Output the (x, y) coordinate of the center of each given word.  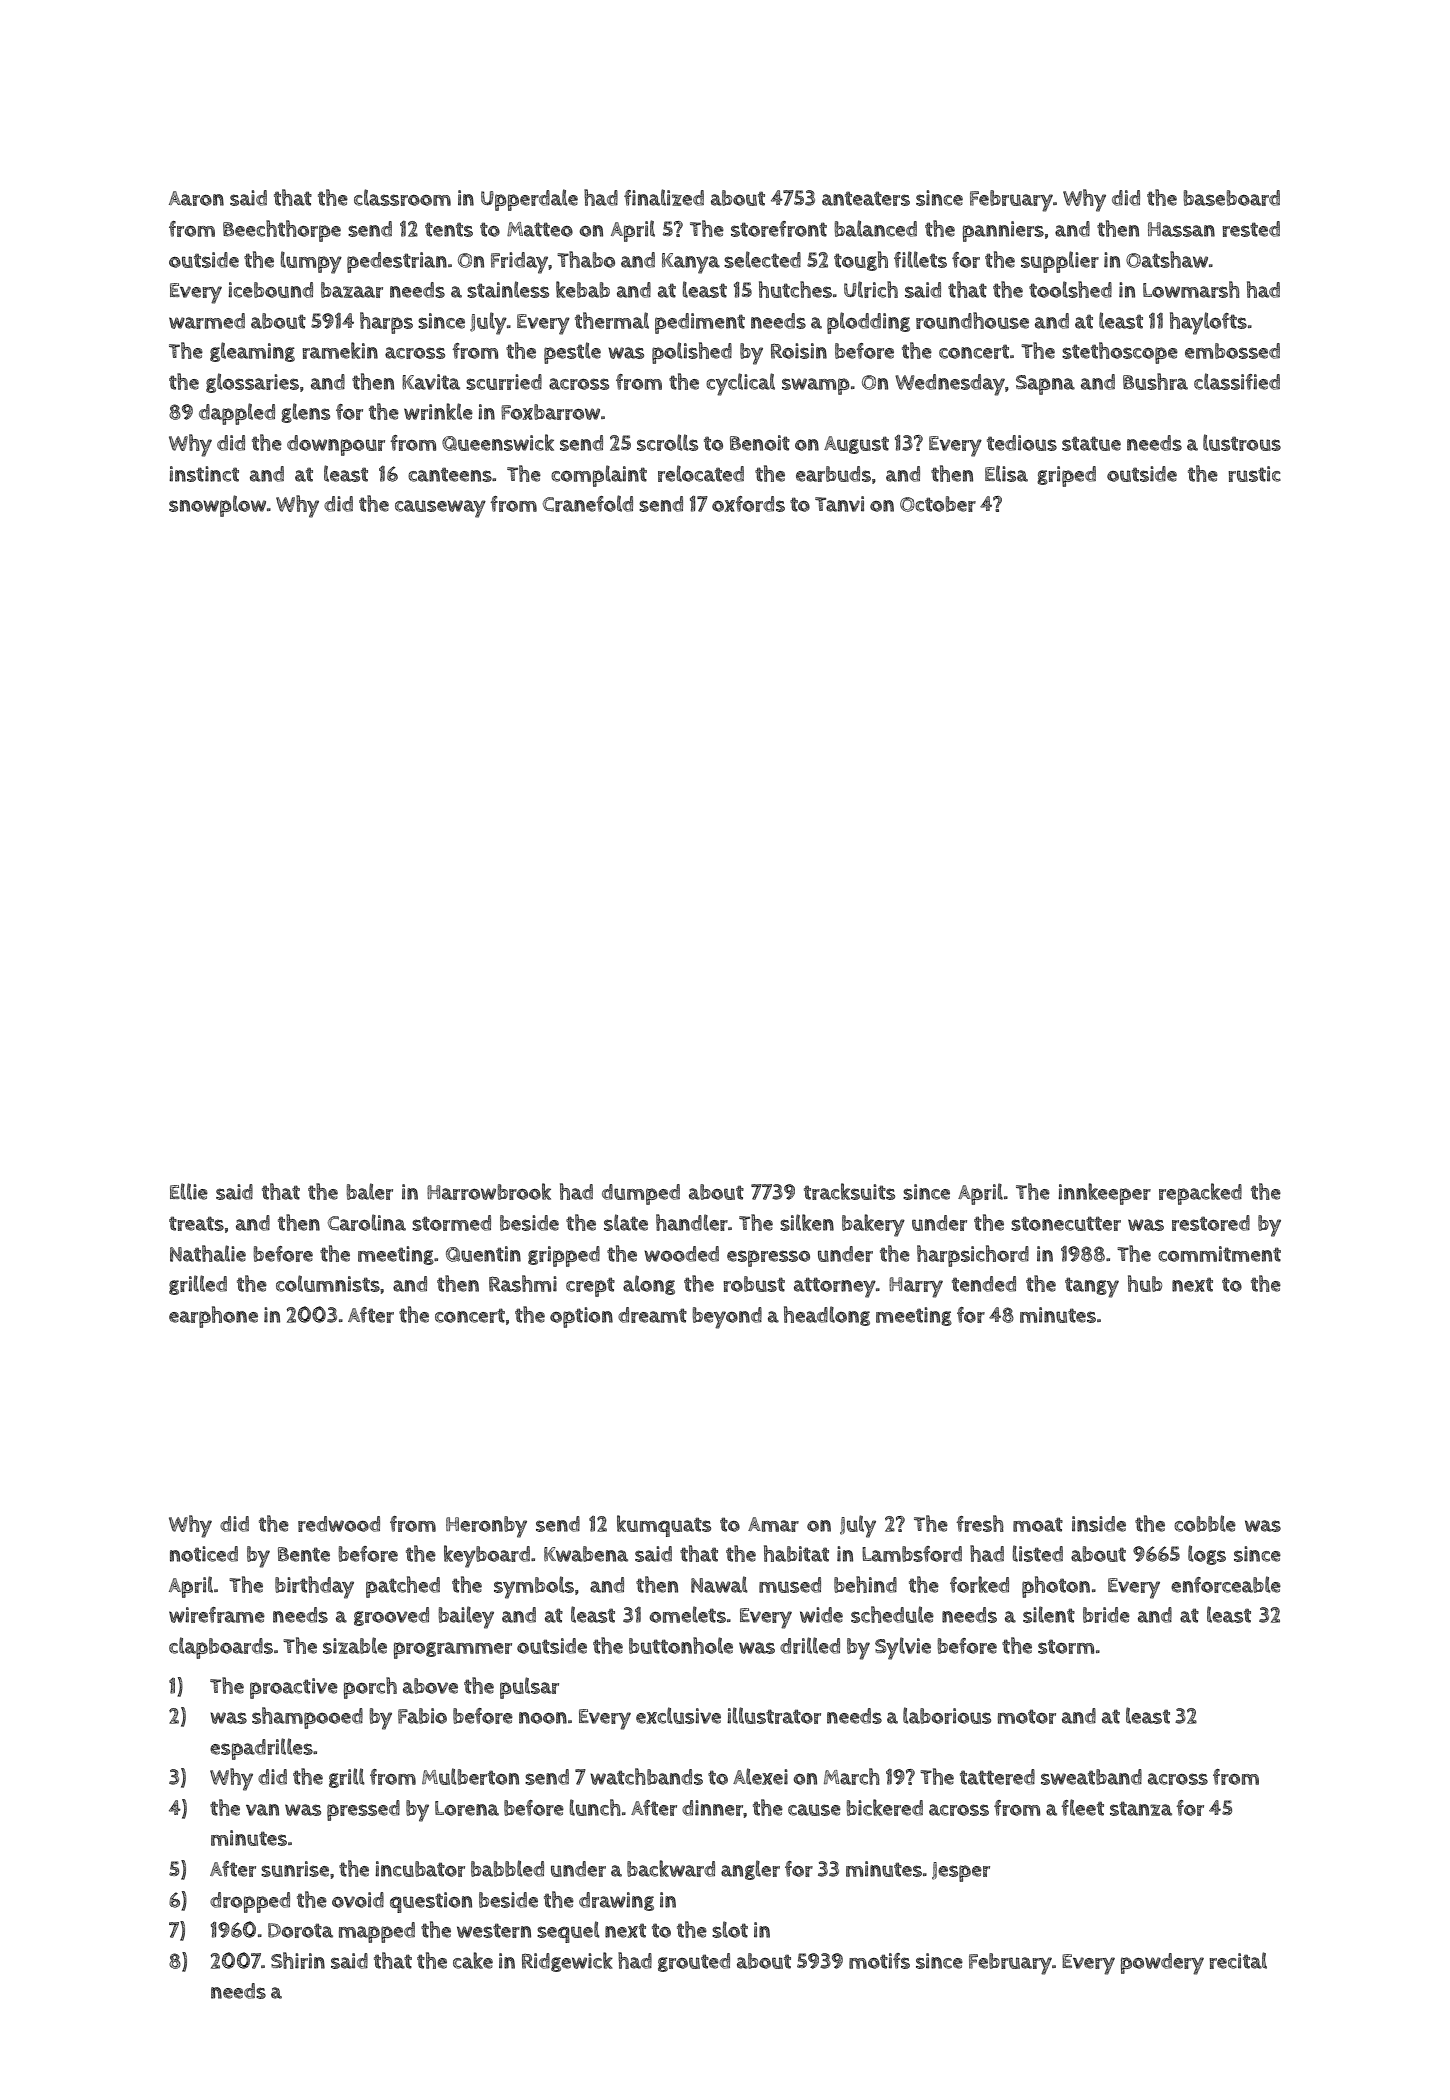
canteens (450, 474)
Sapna (1045, 385)
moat (1038, 1524)
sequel (568, 1932)
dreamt (652, 1315)
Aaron (196, 198)
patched (403, 1587)
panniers (1003, 231)
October (938, 504)
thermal (612, 320)
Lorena (467, 1808)
